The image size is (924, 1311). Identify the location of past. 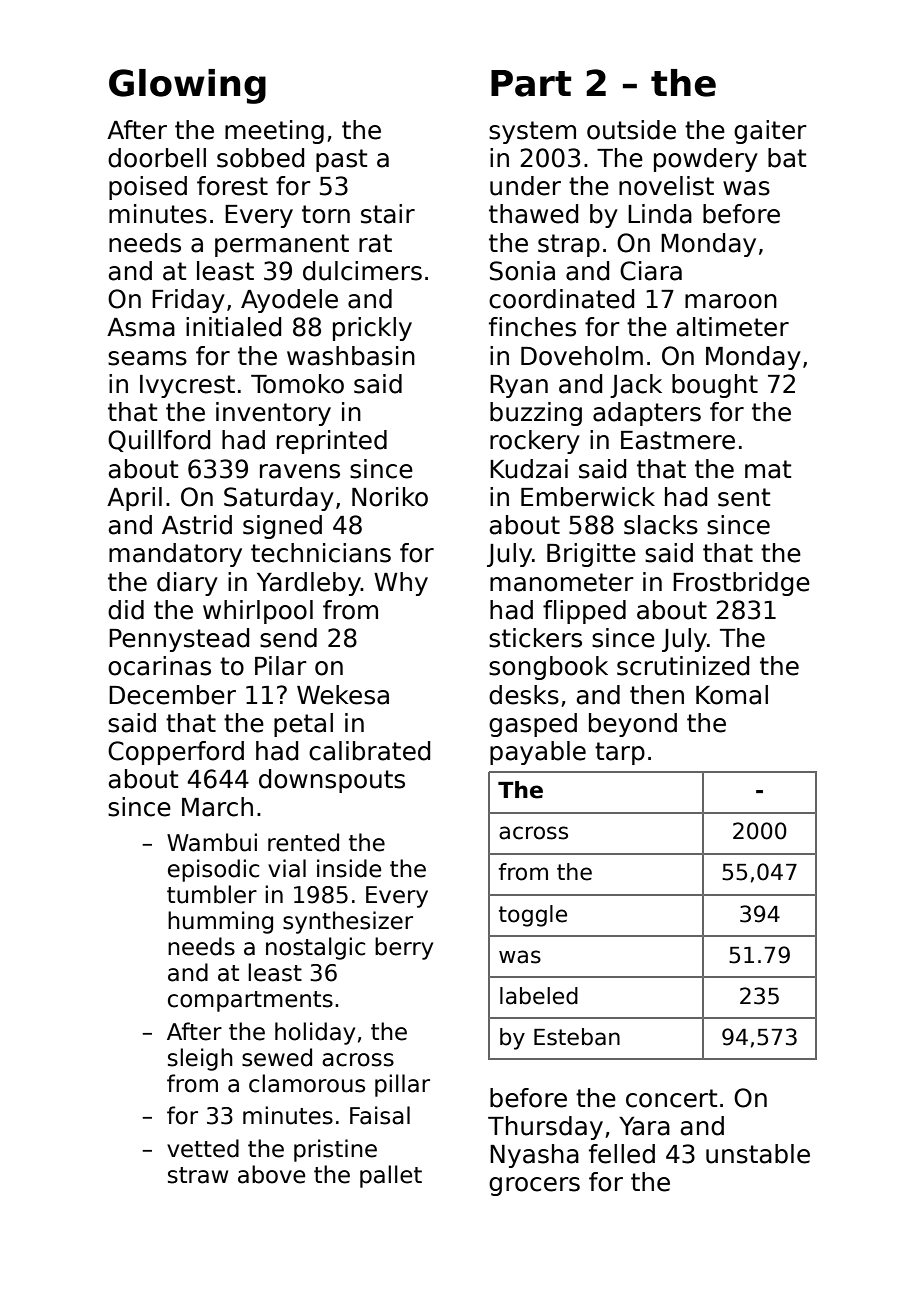
(341, 160).
